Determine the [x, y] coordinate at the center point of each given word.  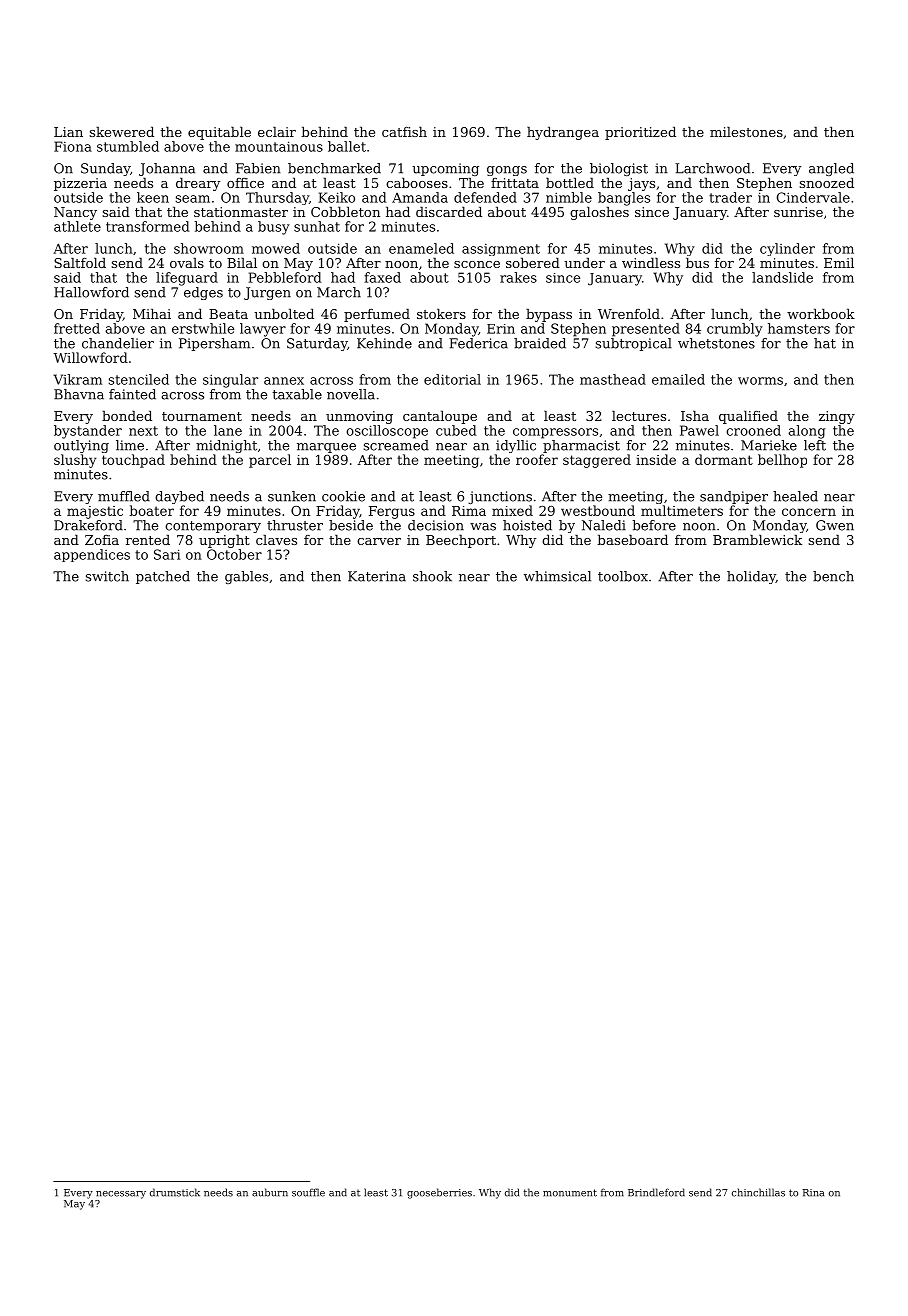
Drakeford [88, 525]
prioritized [640, 133]
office [245, 183]
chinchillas [758, 1192]
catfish [404, 131]
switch [107, 576]
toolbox [623, 576]
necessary [121, 1195]
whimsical [557, 576]
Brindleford [656, 1192]
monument [570, 1193]
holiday [751, 577]
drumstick [175, 1192]
